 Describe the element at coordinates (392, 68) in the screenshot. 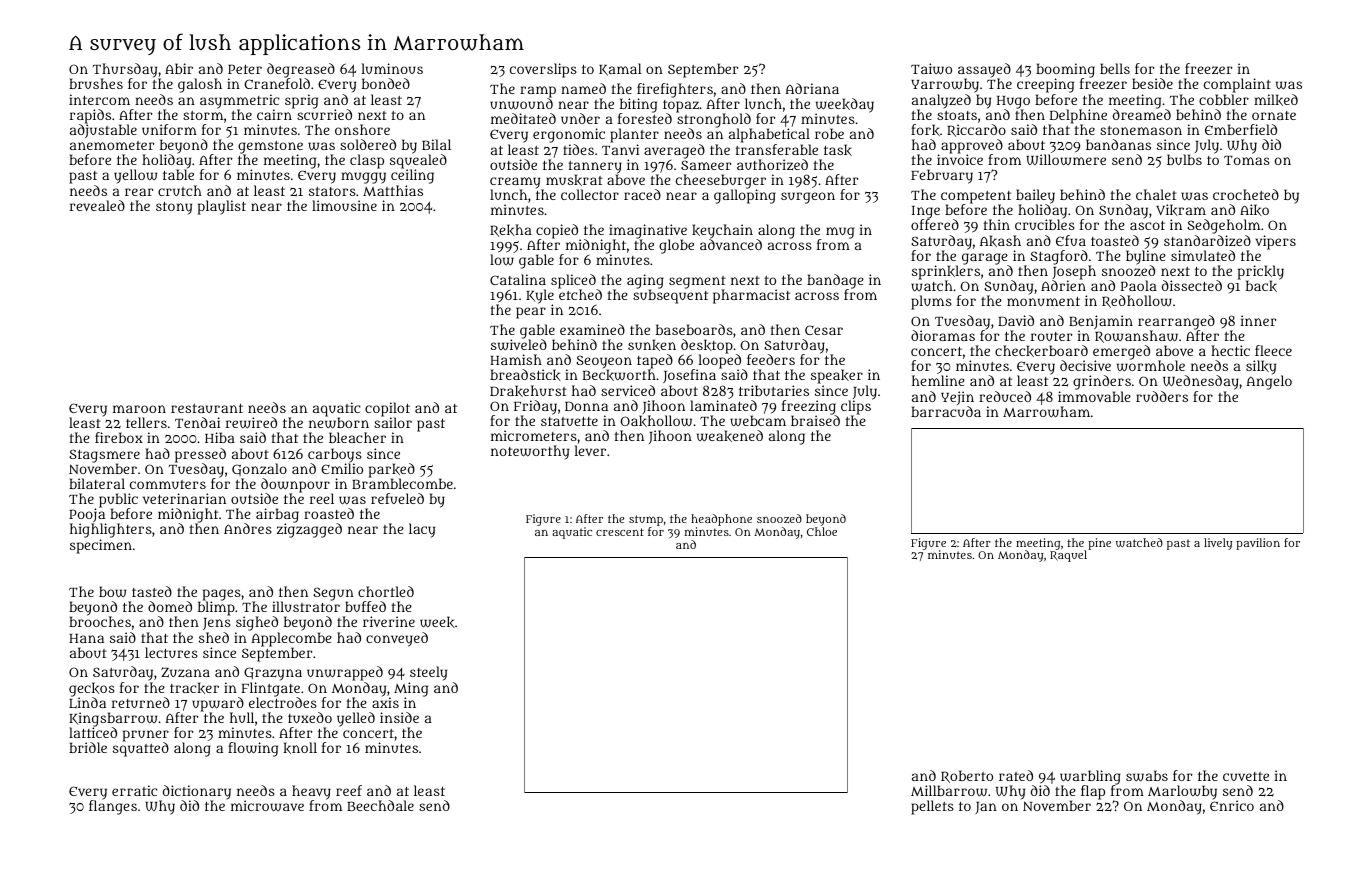

I see `luminous` at that location.
